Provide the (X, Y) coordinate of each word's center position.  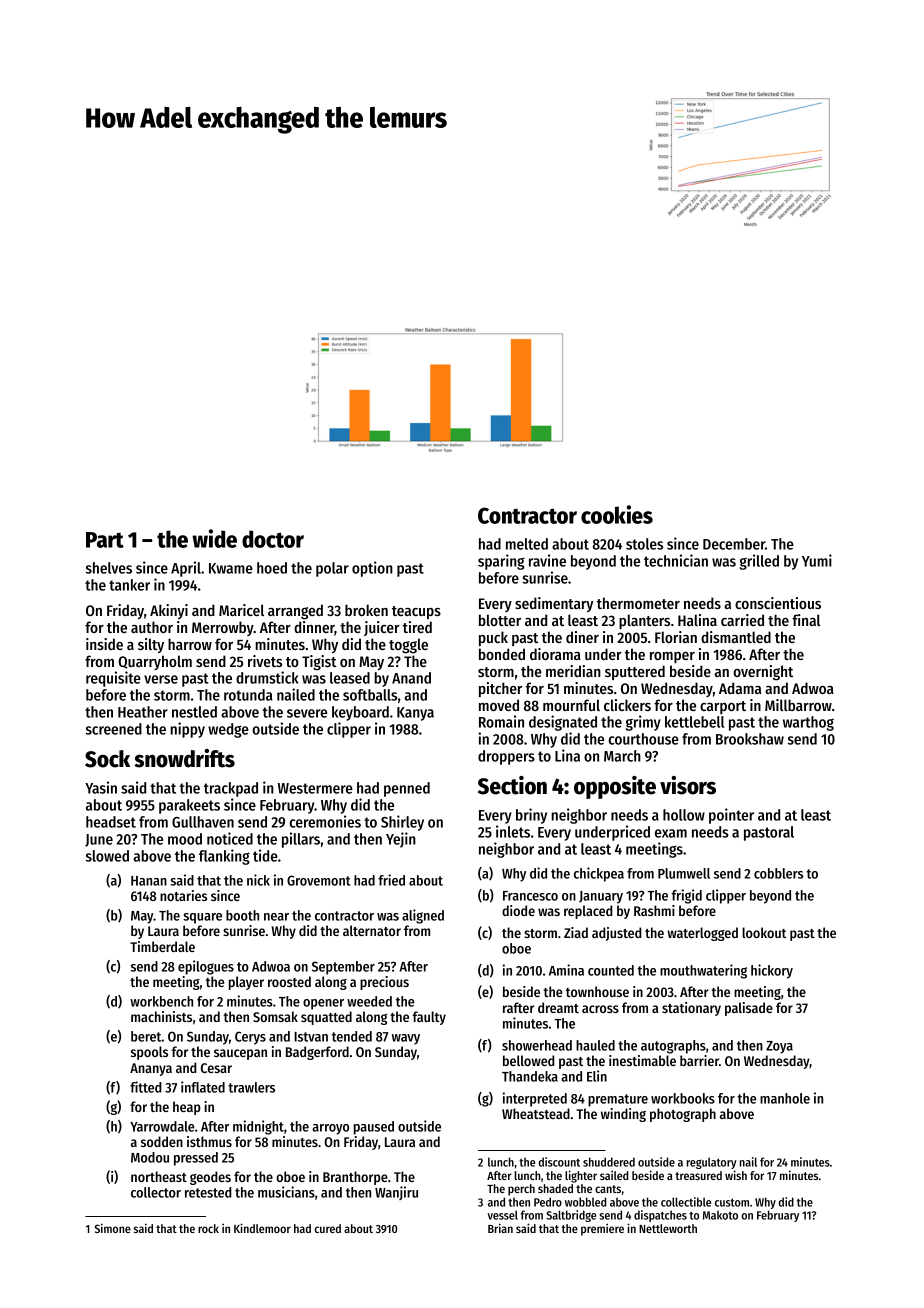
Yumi (817, 560)
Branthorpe (355, 1178)
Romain (501, 721)
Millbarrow (798, 705)
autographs (673, 1047)
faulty (429, 1018)
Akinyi (169, 611)
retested (208, 1192)
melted (527, 544)
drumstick (267, 677)
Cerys (250, 1038)
